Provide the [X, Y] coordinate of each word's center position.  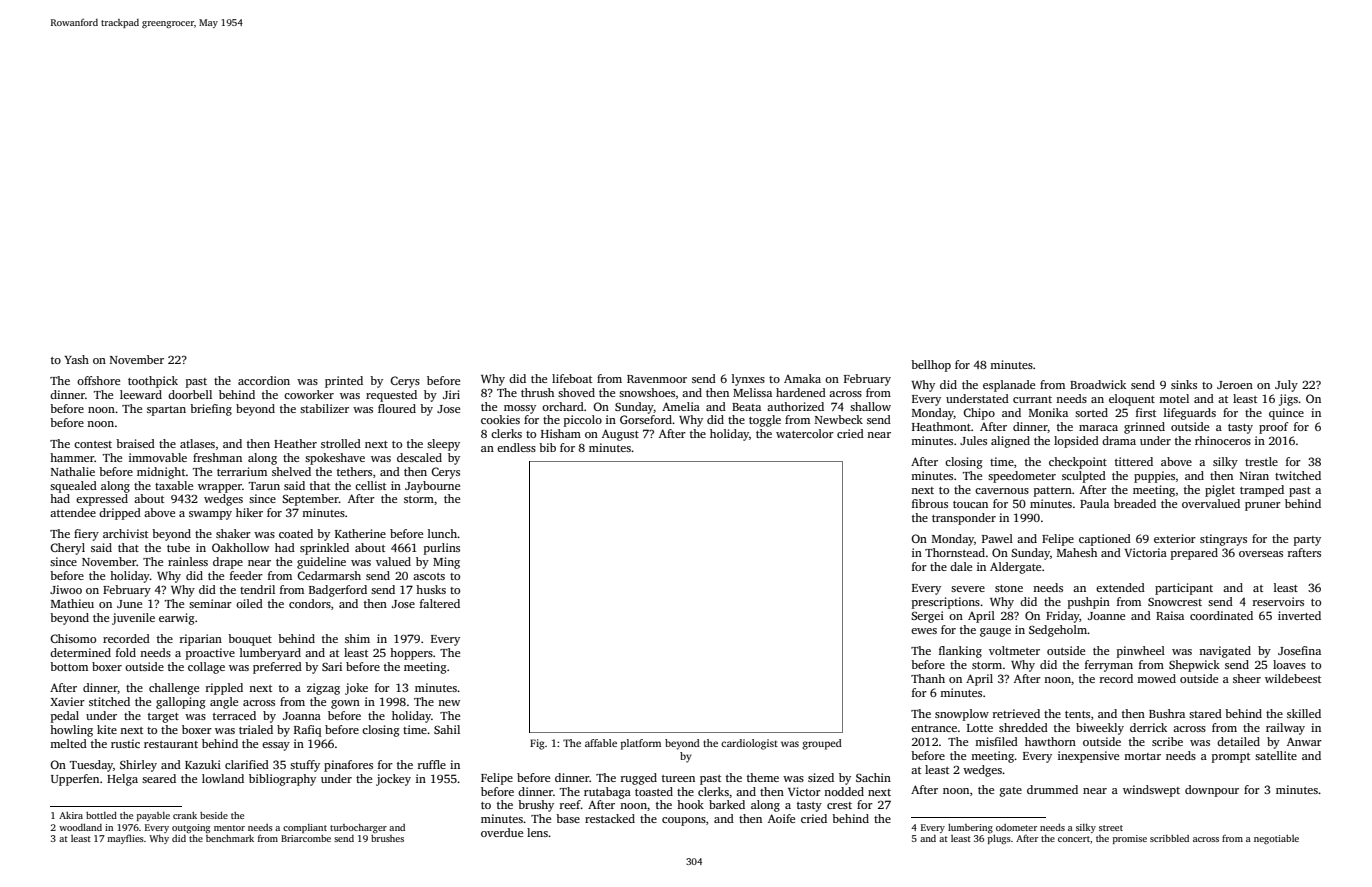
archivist [125, 533]
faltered [440, 603]
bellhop [931, 366]
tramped [1262, 491]
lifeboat [572, 378]
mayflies [125, 839]
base [568, 818]
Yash [76, 359]
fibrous [930, 503]
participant [1184, 589]
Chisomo [73, 638]
